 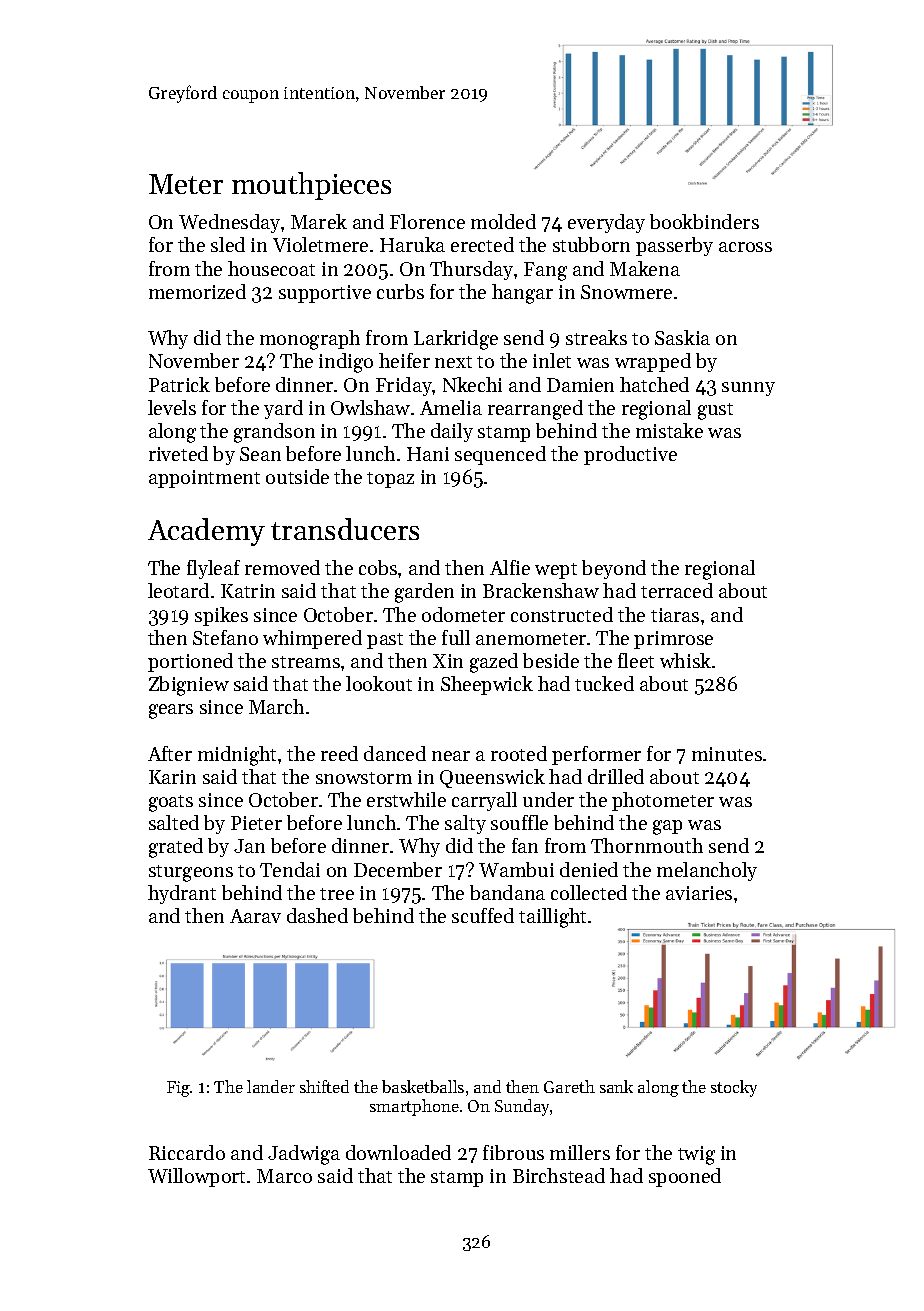 What do you see at coordinates (271, 1086) in the page?
I see `lander` at bounding box center [271, 1086].
